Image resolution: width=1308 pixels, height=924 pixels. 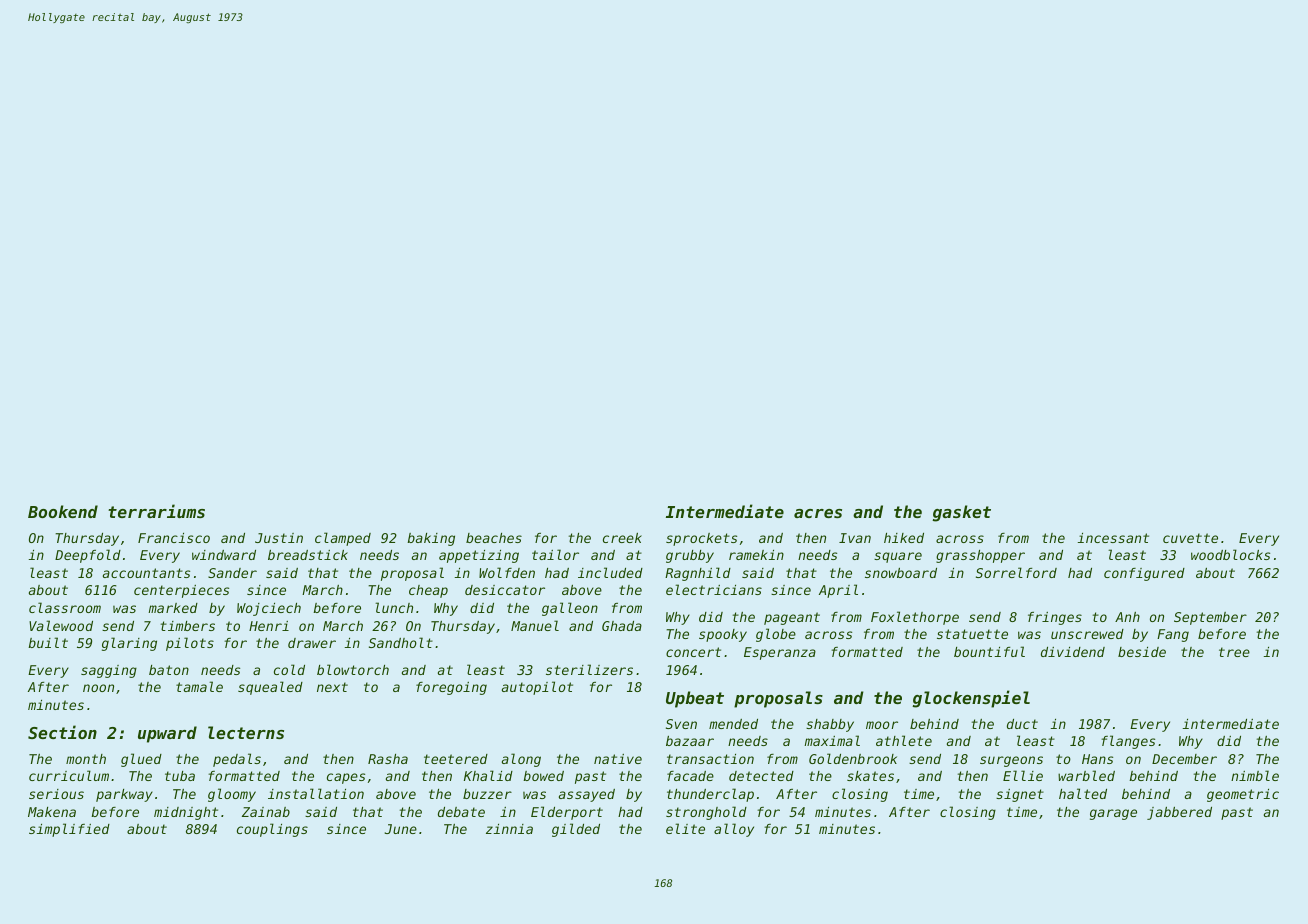 What do you see at coordinates (156, 511) in the document?
I see `terrariums` at bounding box center [156, 511].
